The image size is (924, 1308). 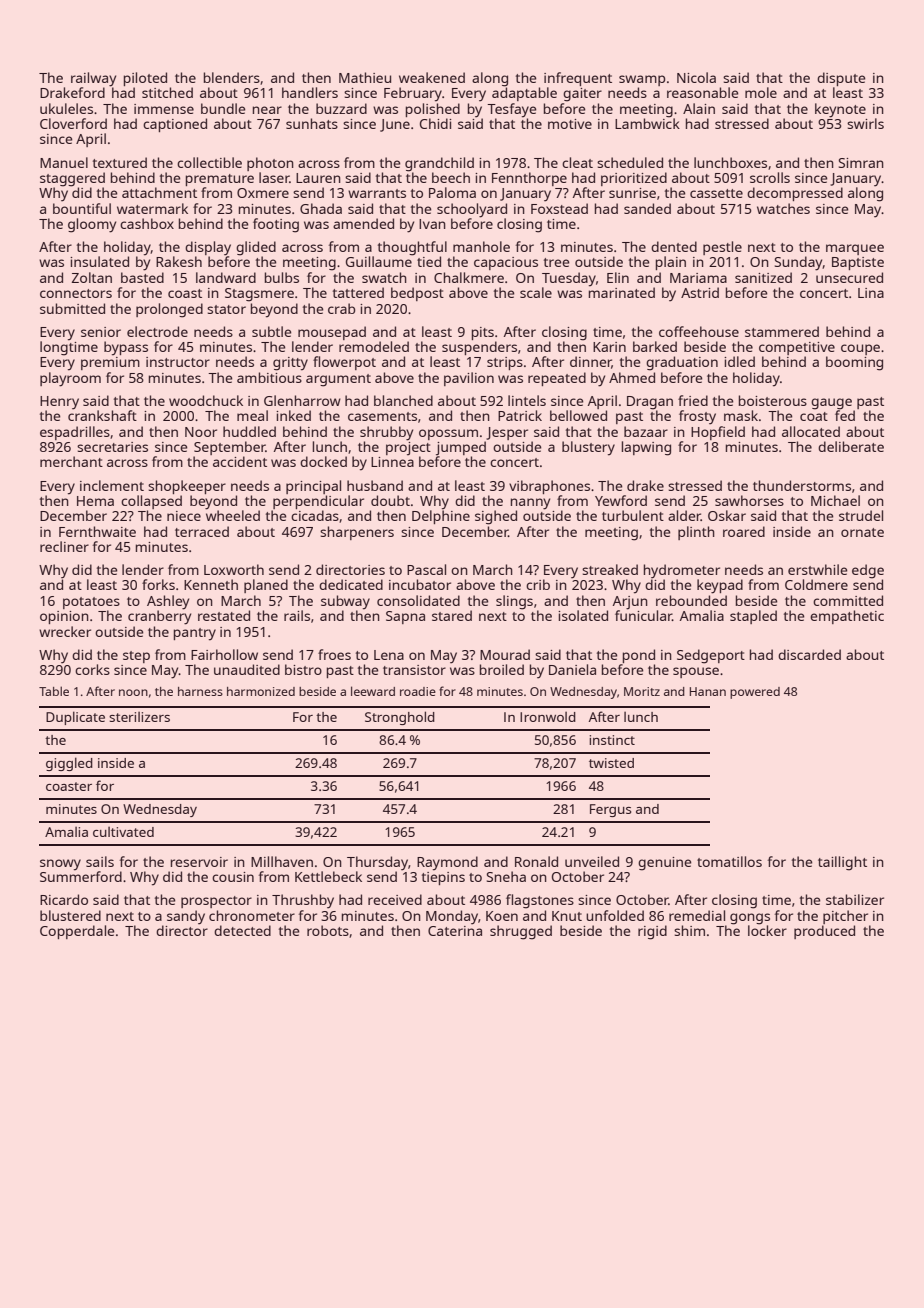 What do you see at coordinates (92, 669) in the image?
I see `corks` at bounding box center [92, 669].
